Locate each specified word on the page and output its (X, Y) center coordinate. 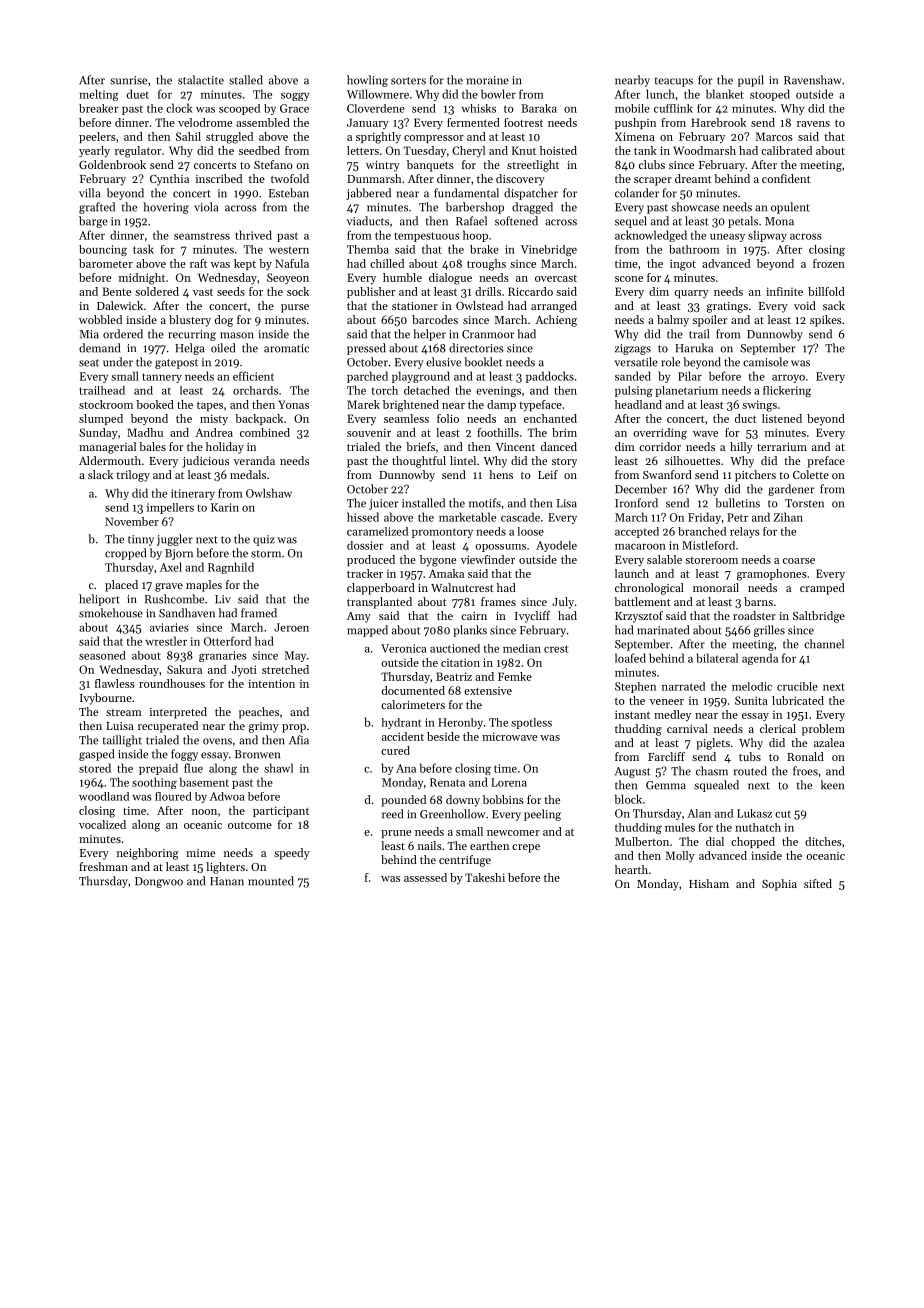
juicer (383, 504)
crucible (797, 686)
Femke (515, 676)
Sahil (188, 136)
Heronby (460, 723)
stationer (415, 306)
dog (224, 321)
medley (672, 715)
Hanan (227, 881)
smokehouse (111, 613)
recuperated (168, 727)
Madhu (145, 432)
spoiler (710, 321)
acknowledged (651, 236)
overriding (660, 434)
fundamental (466, 193)
